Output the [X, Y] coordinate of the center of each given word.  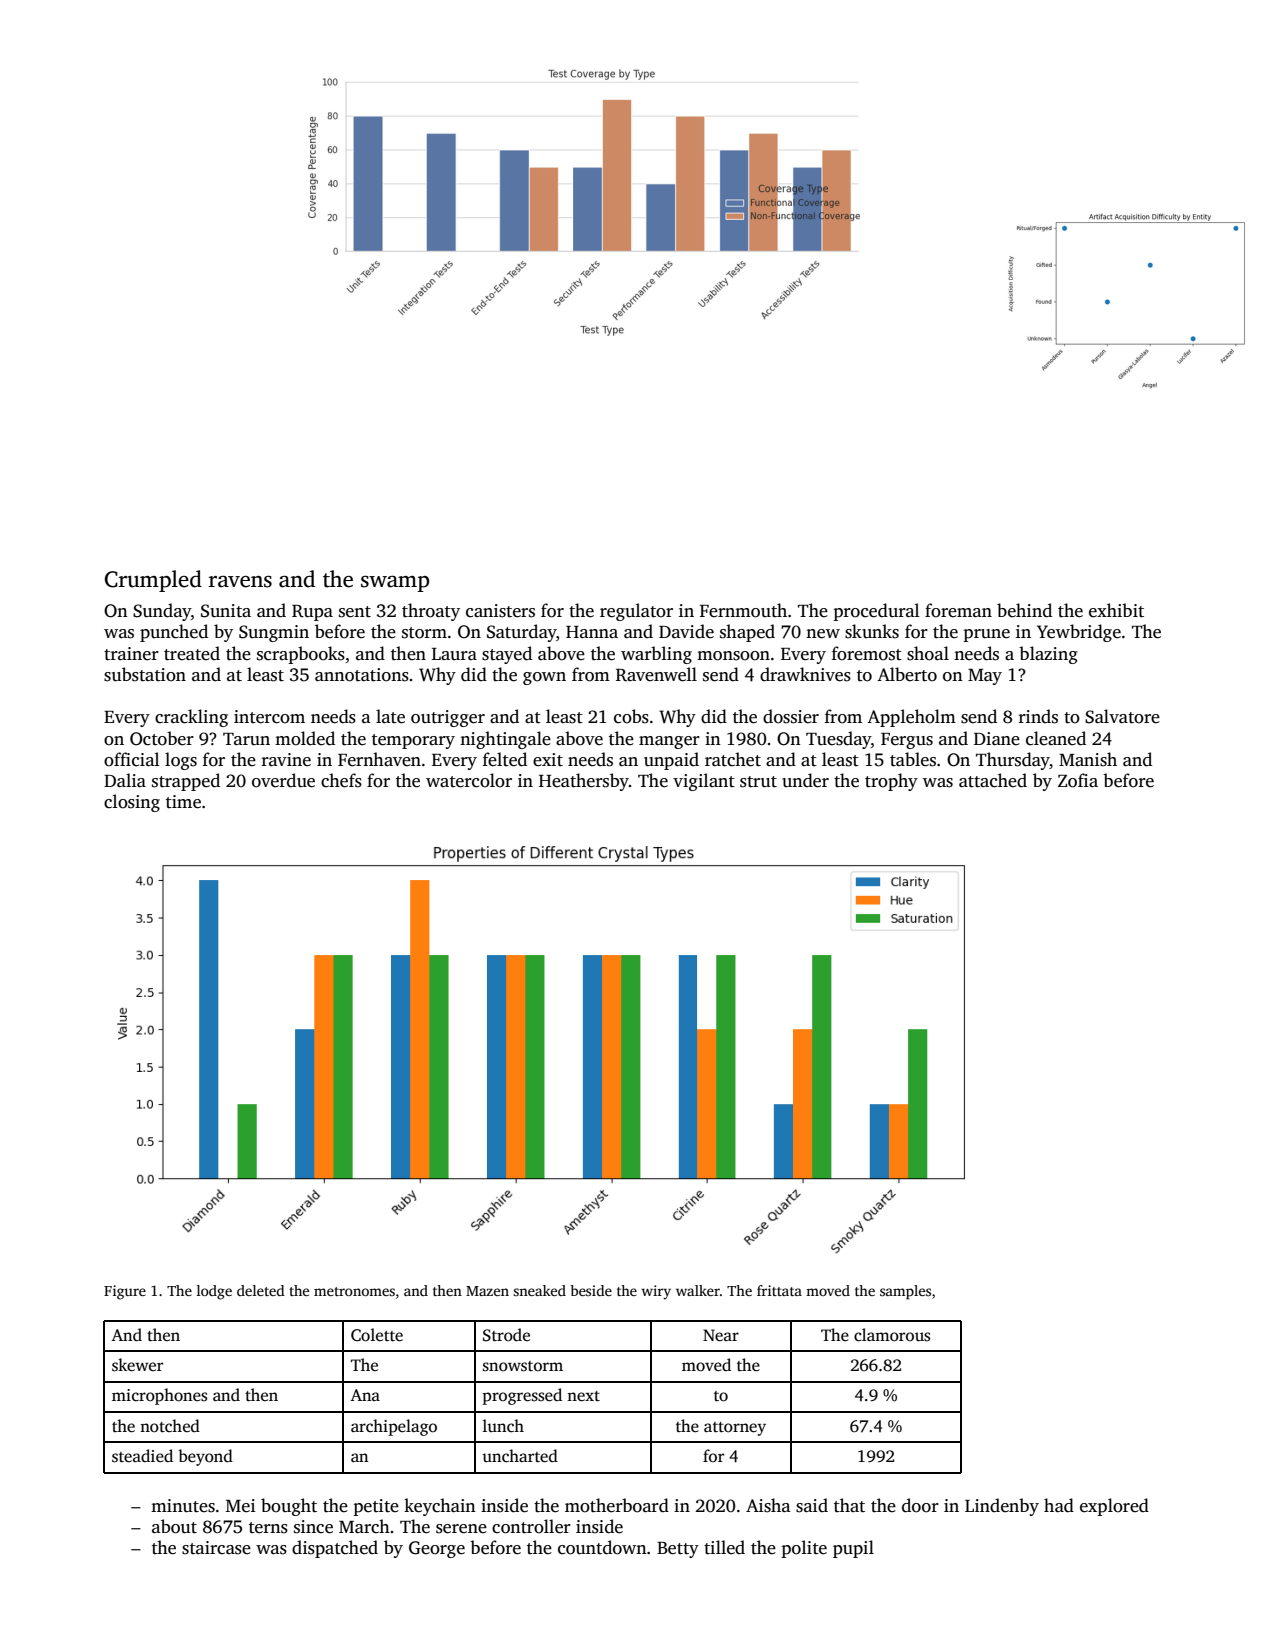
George [437, 1549]
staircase [216, 1548]
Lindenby [1002, 1507]
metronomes [354, 1291]
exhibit [1116, 610]
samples [905, 1292]
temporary [413, 741]
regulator [636, 612]
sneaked [539, 1290]
